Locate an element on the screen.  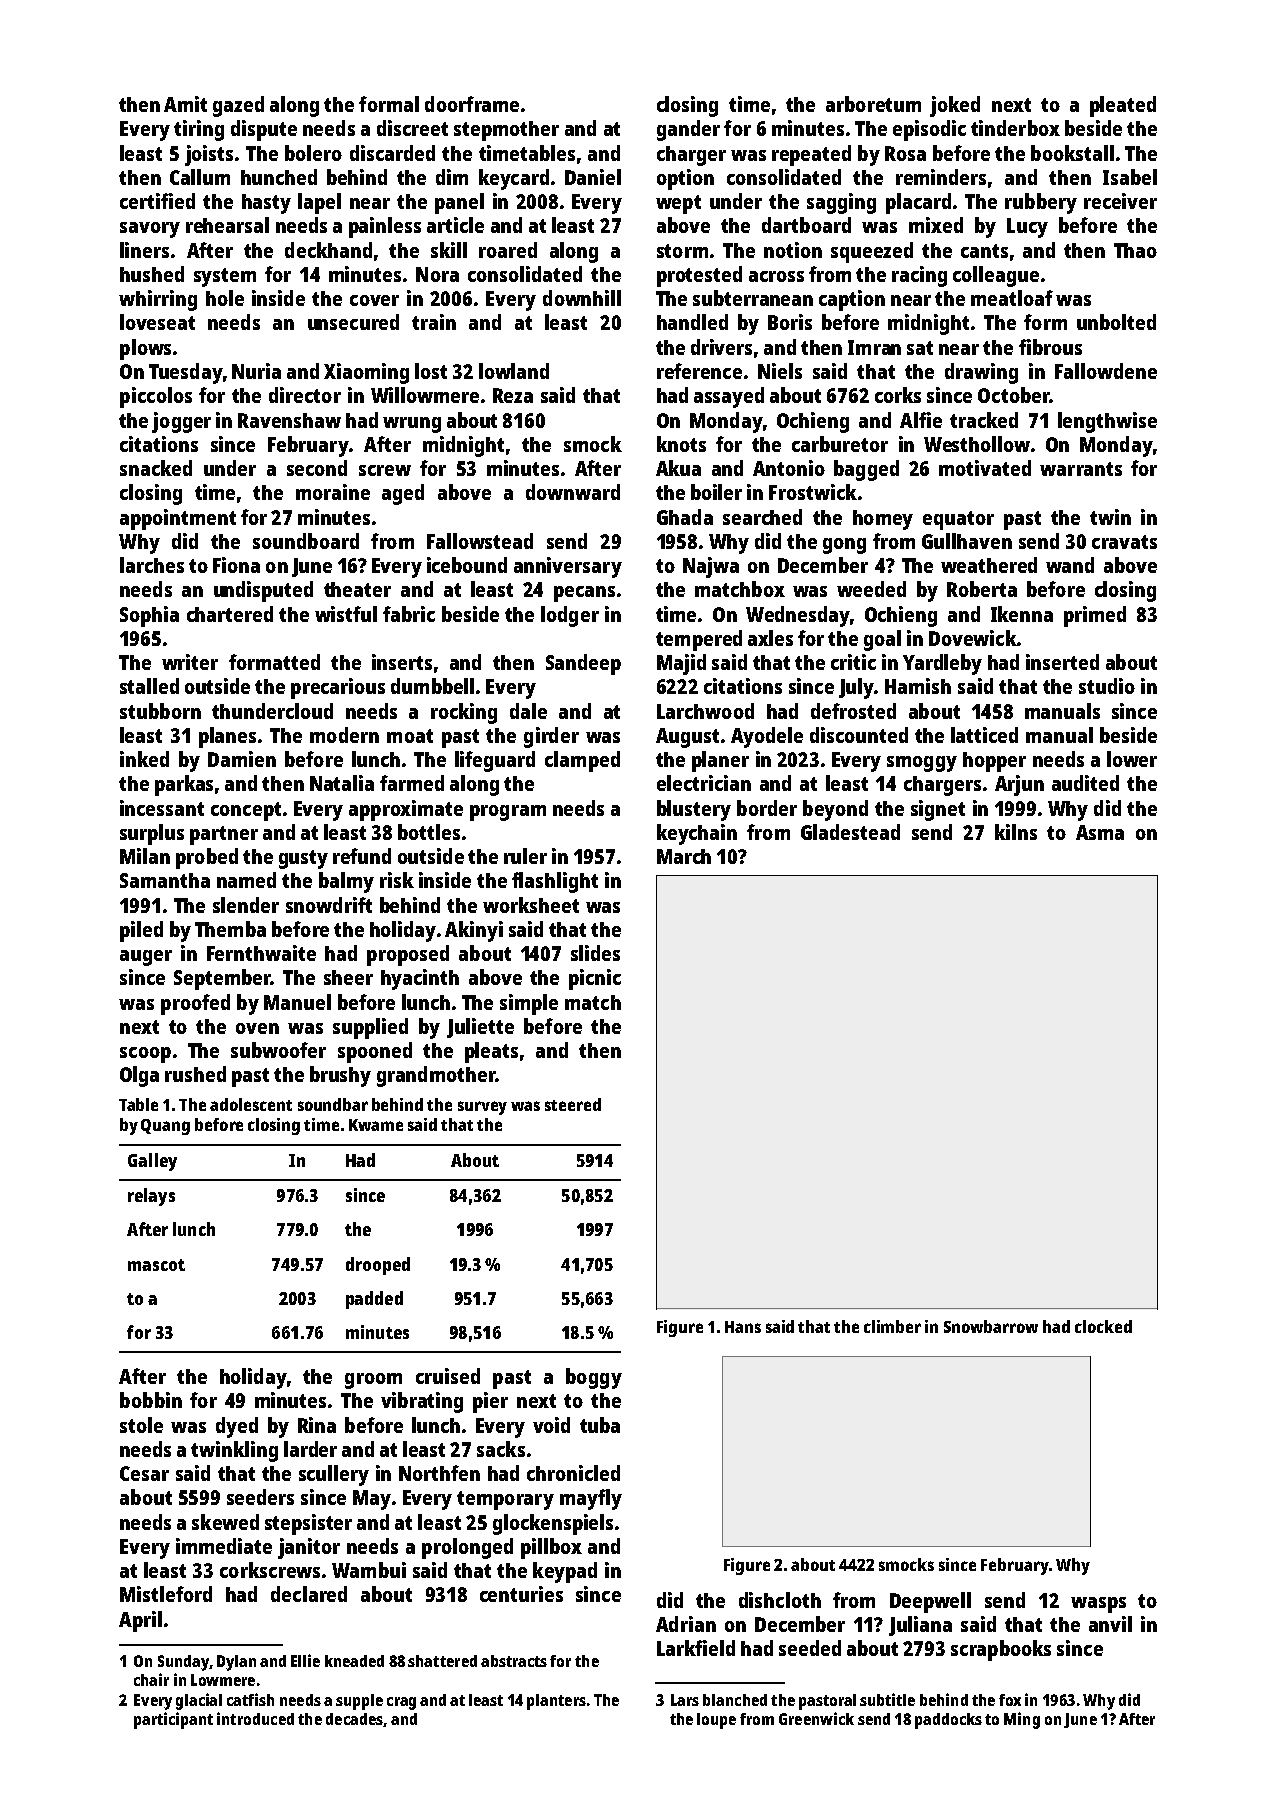
janitor is located at coordinates (309, 1548).
